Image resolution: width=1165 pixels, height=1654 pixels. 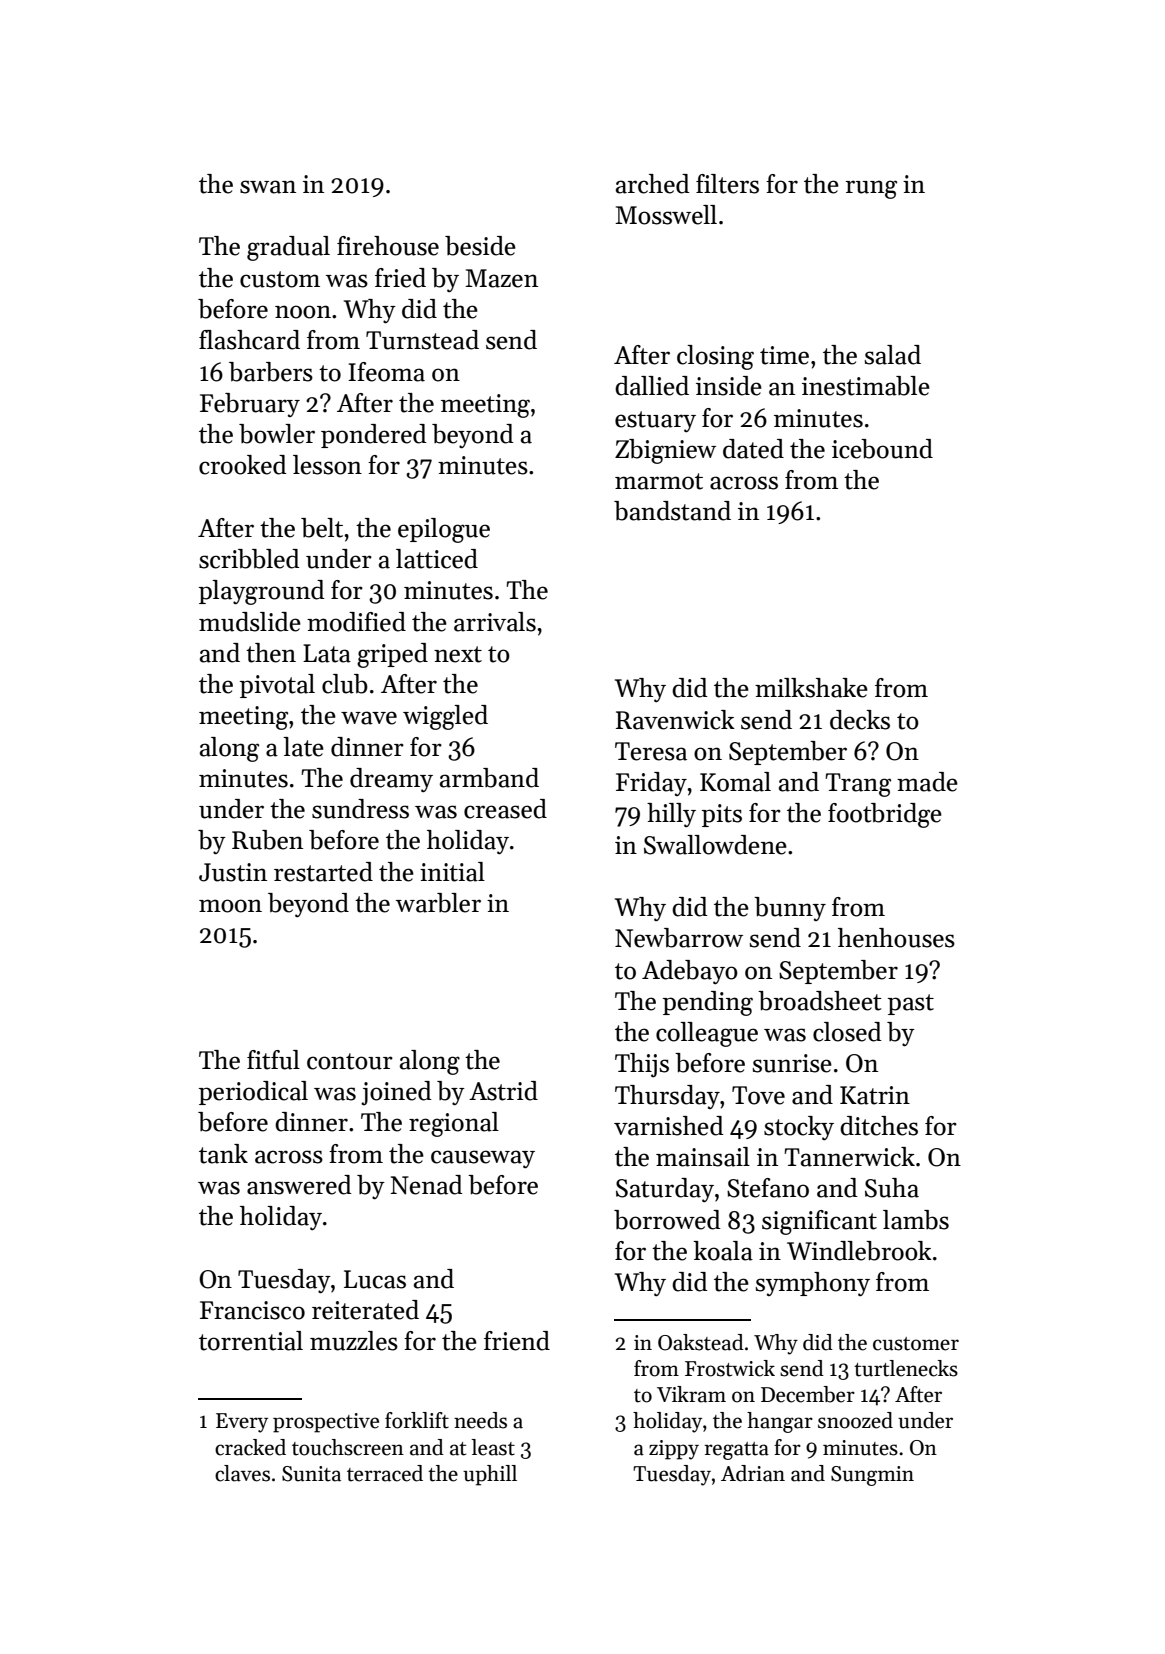 I want to click on claves, so click(x=242, y=1473).
